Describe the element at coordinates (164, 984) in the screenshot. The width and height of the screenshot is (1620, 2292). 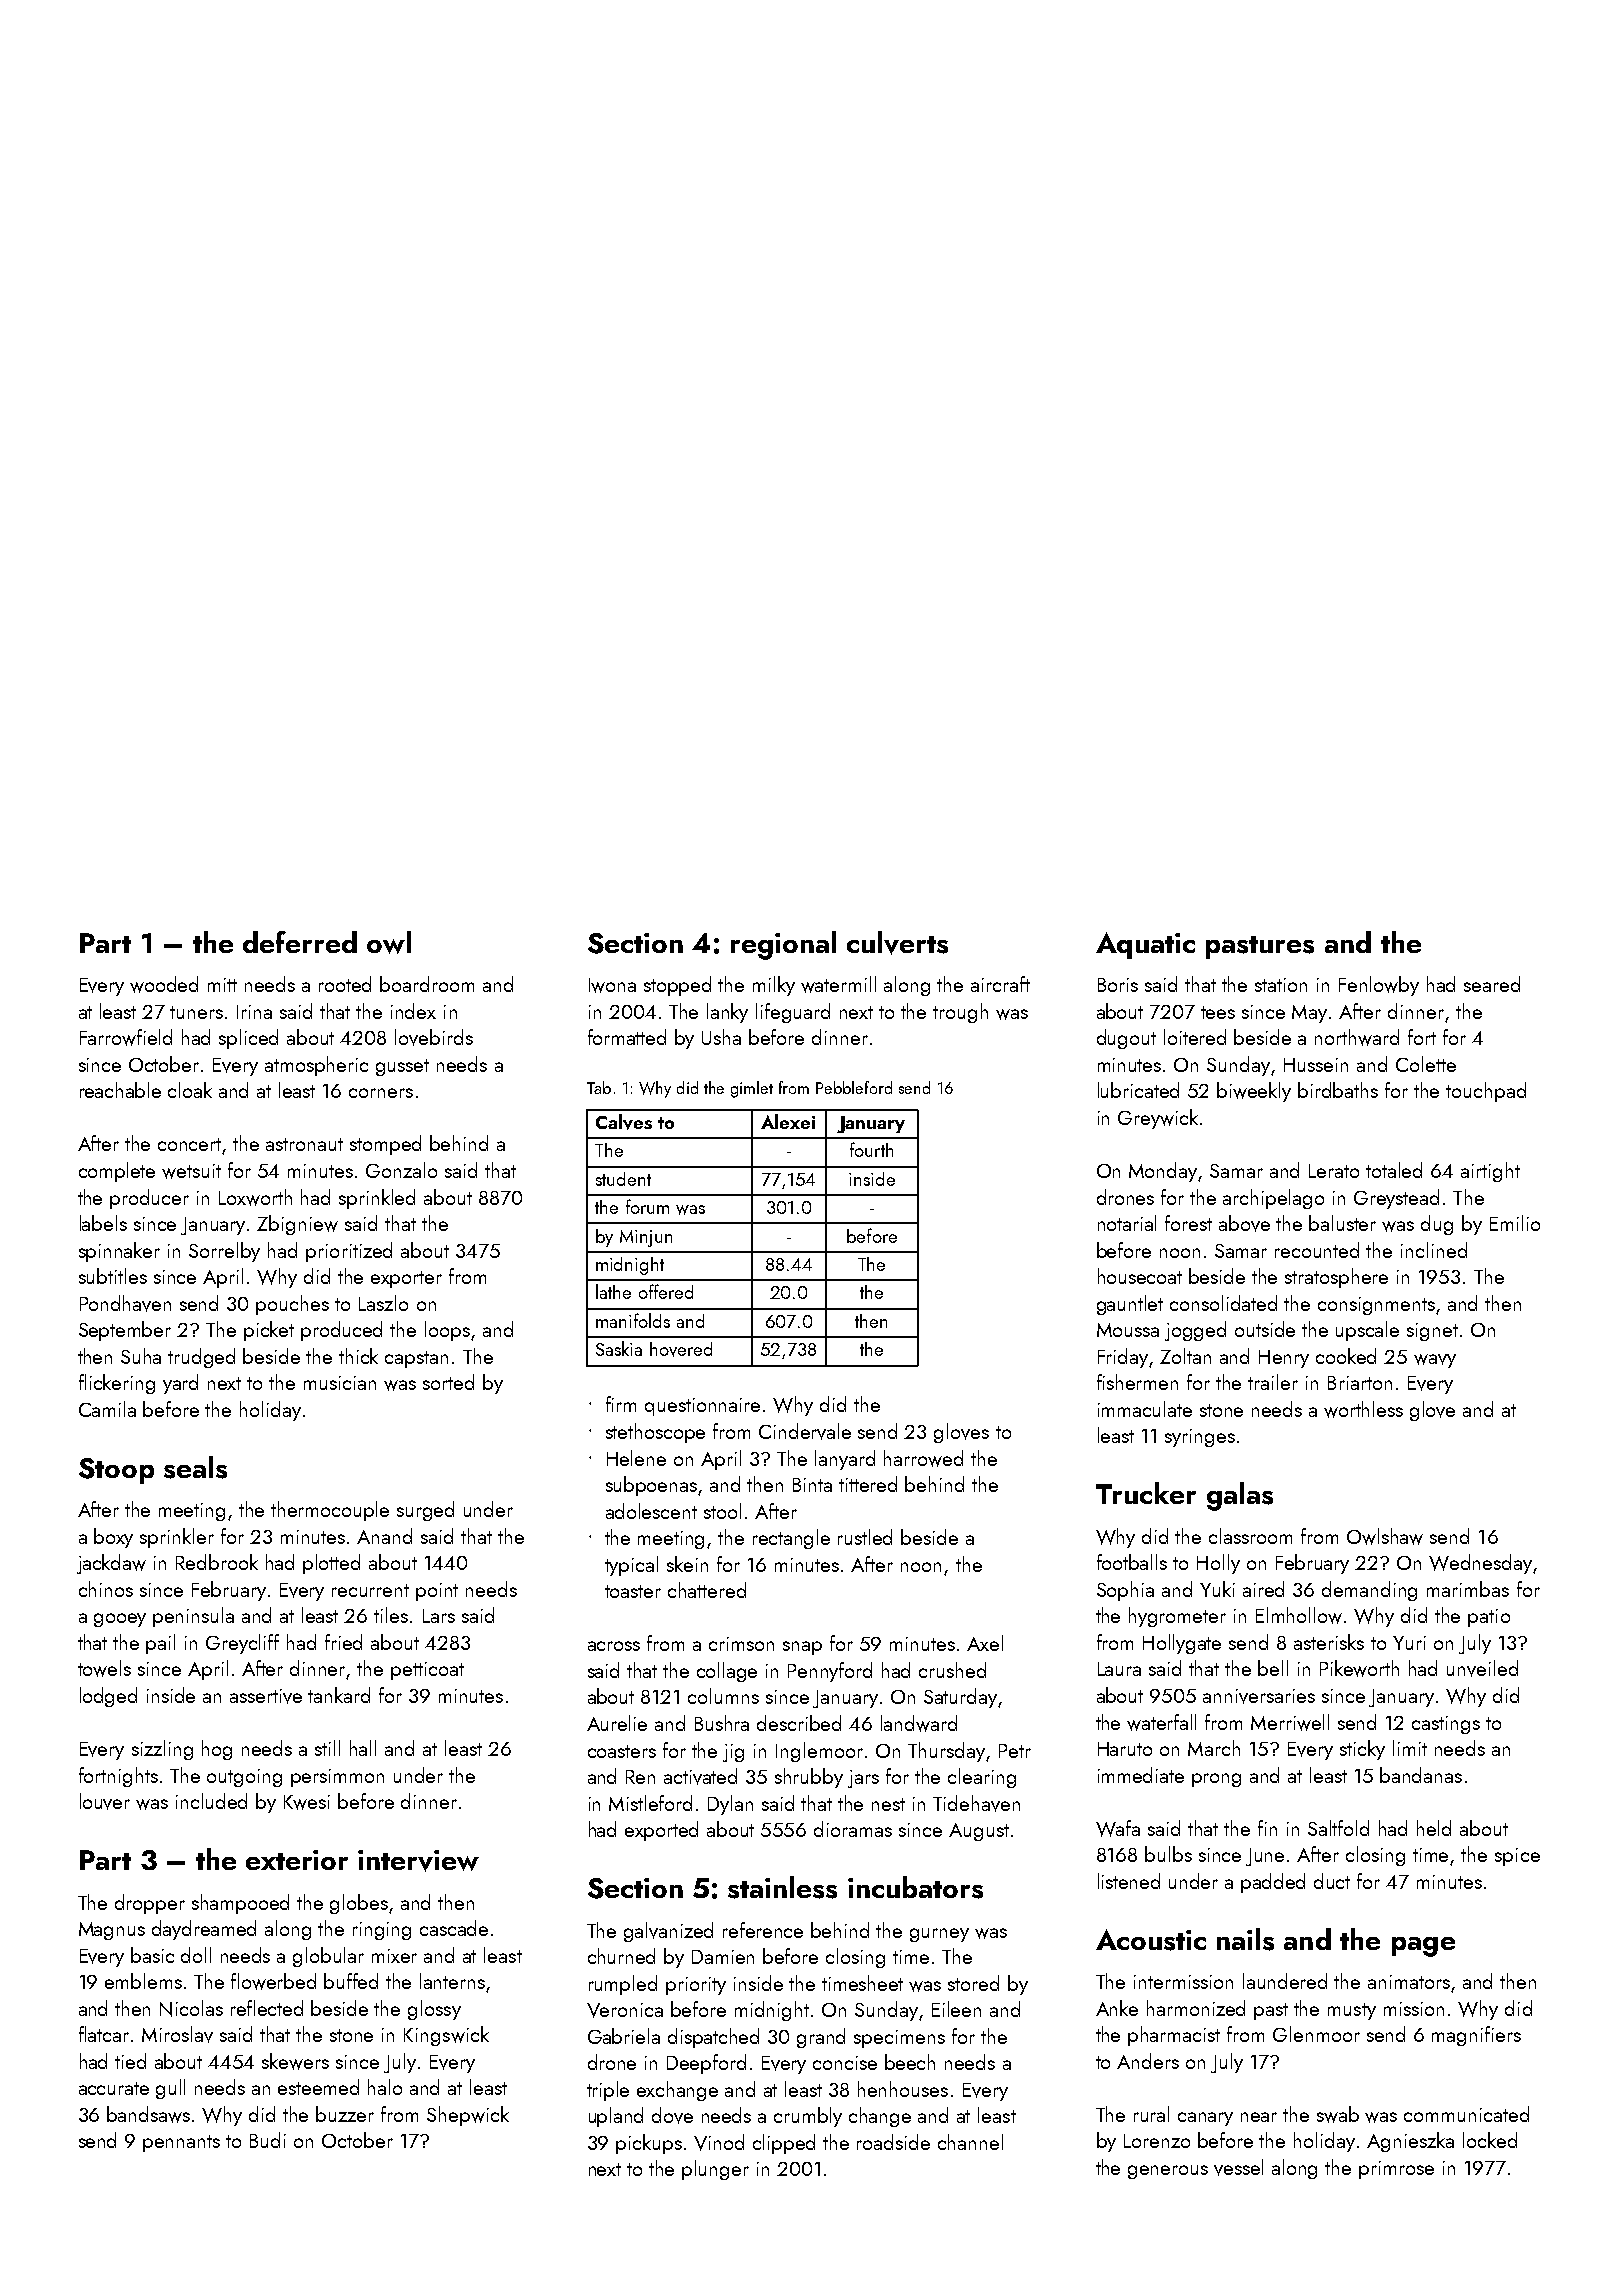
I see `wooded` at that location.
